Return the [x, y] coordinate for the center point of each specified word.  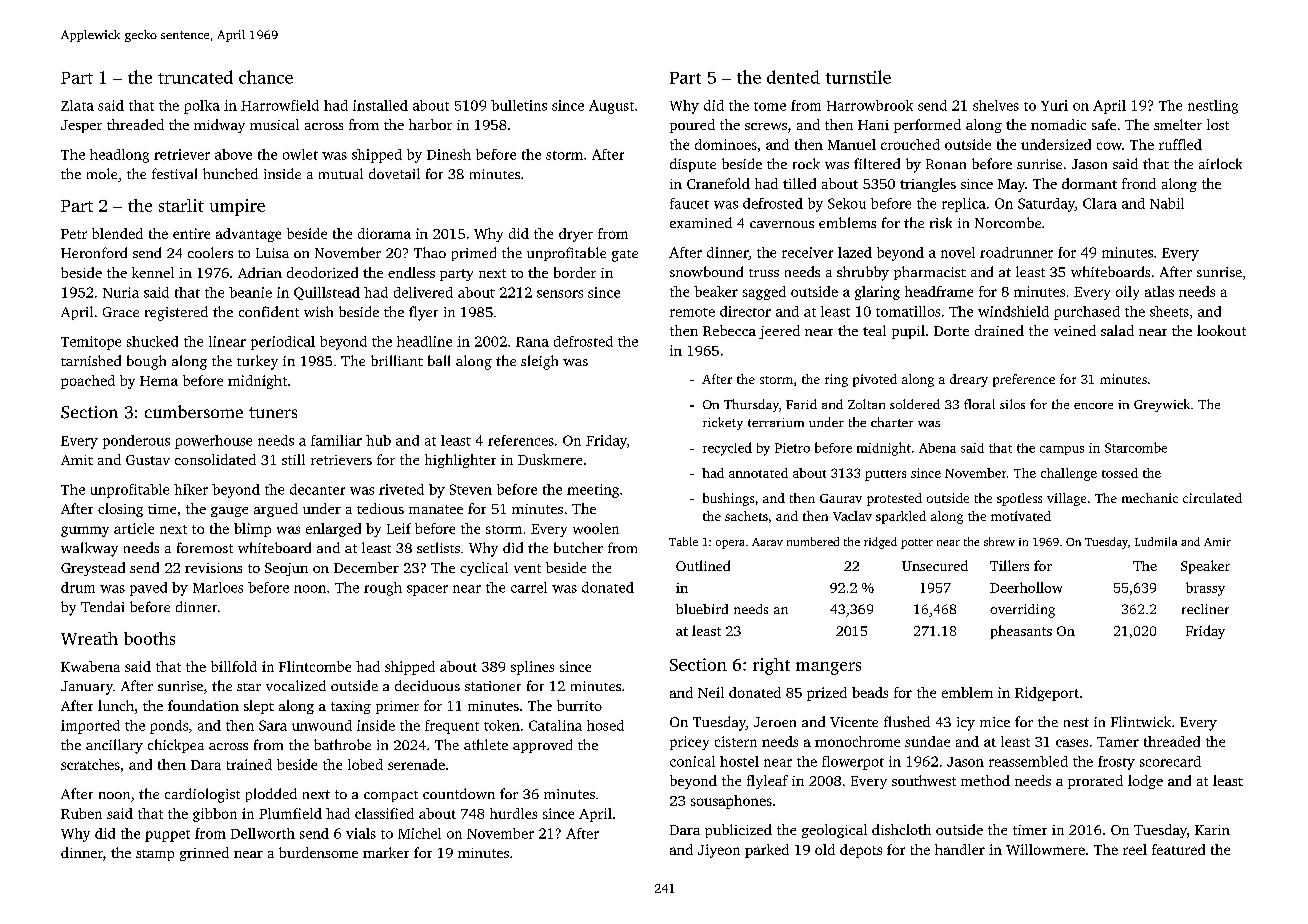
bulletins [519, 105]
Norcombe [1008, 222]
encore [1093, 406]
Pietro [792, 448]
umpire [237, 207]
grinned [204, 854]
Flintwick [1141, 721]
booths [149, 638]
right [771, 666]
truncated [195, 77]
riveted [401, 489]
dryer [576, 235]
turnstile [858, 77]
